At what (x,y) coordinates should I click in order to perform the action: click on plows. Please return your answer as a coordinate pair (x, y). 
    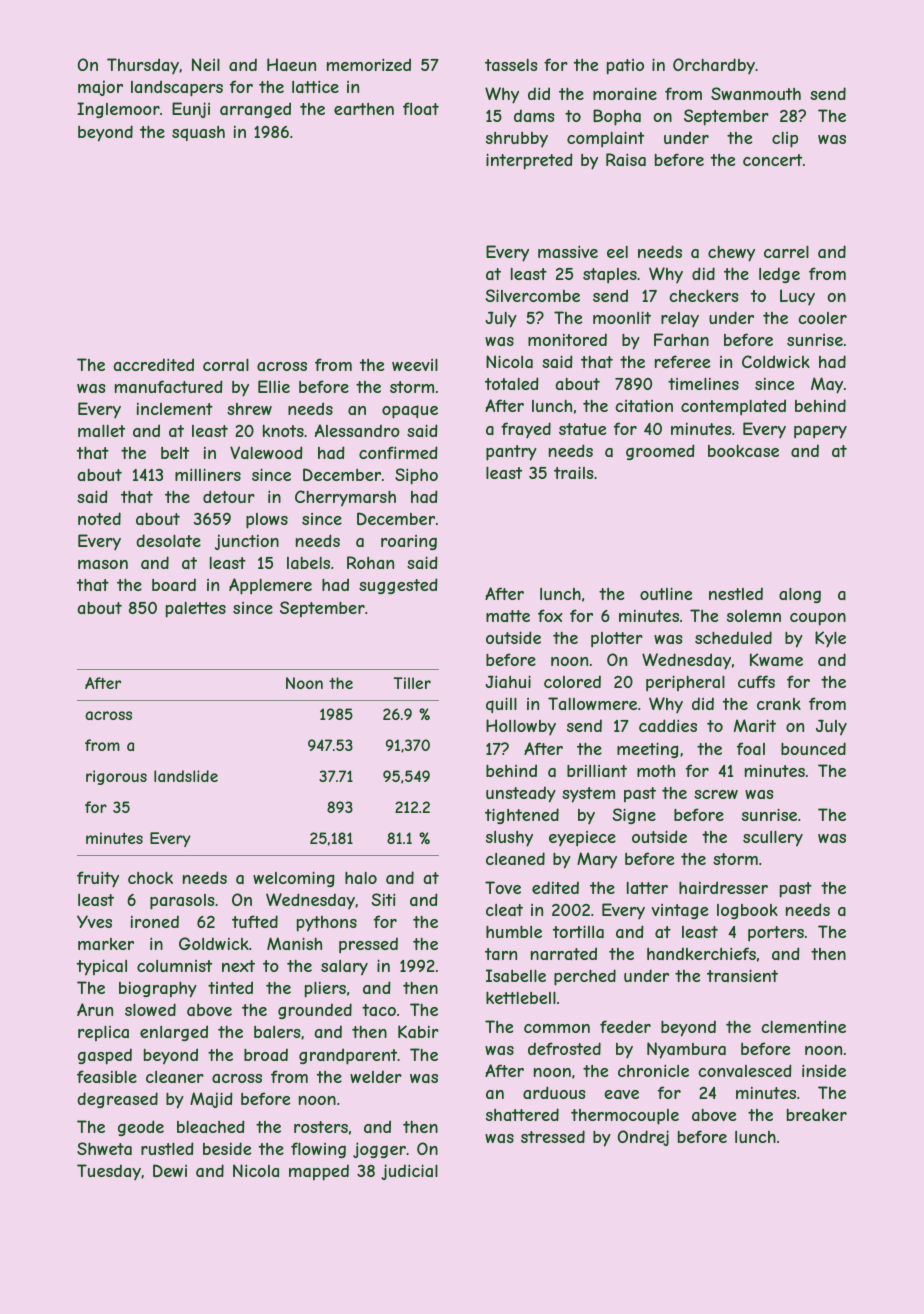
    Looking at the image, I should click on (267, 521).
